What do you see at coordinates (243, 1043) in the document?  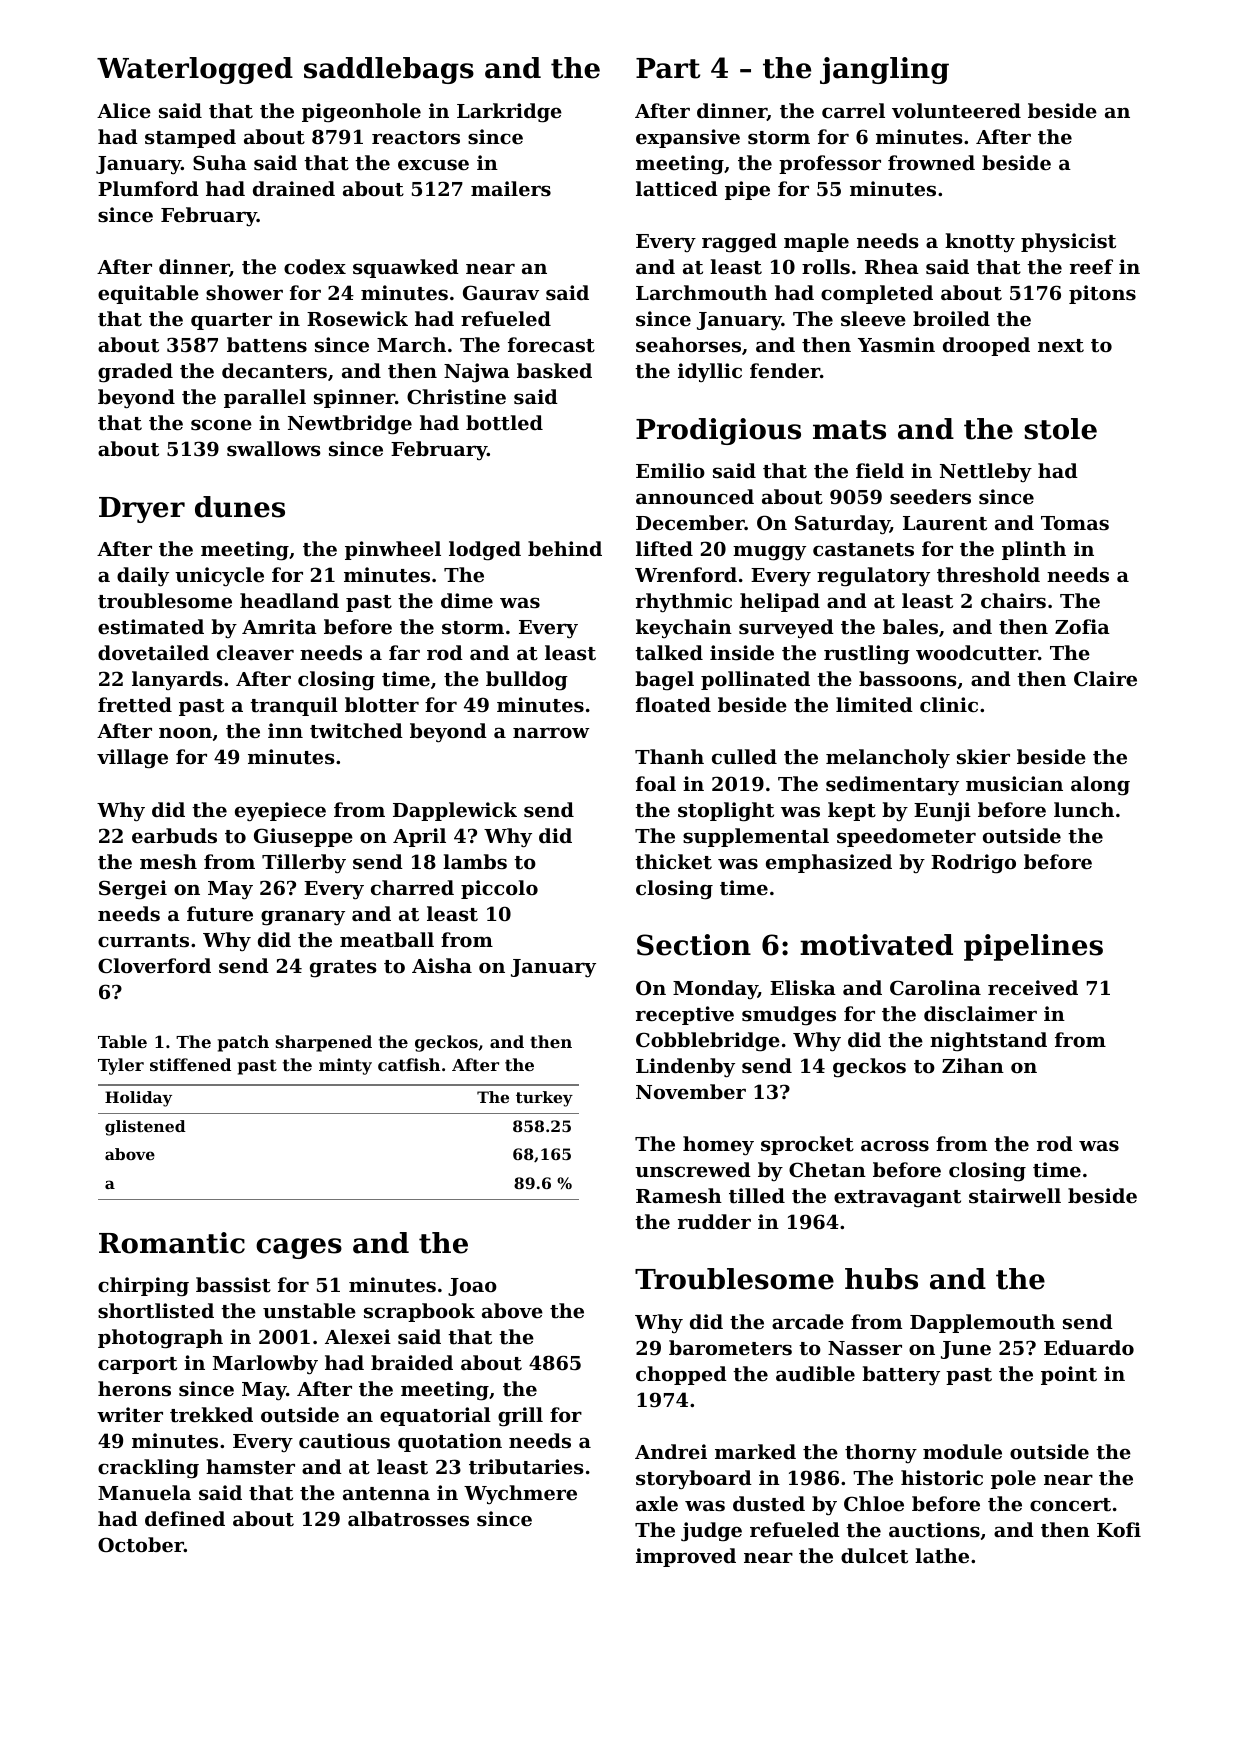 I see `patch` at bounding box center [243, 1043].
